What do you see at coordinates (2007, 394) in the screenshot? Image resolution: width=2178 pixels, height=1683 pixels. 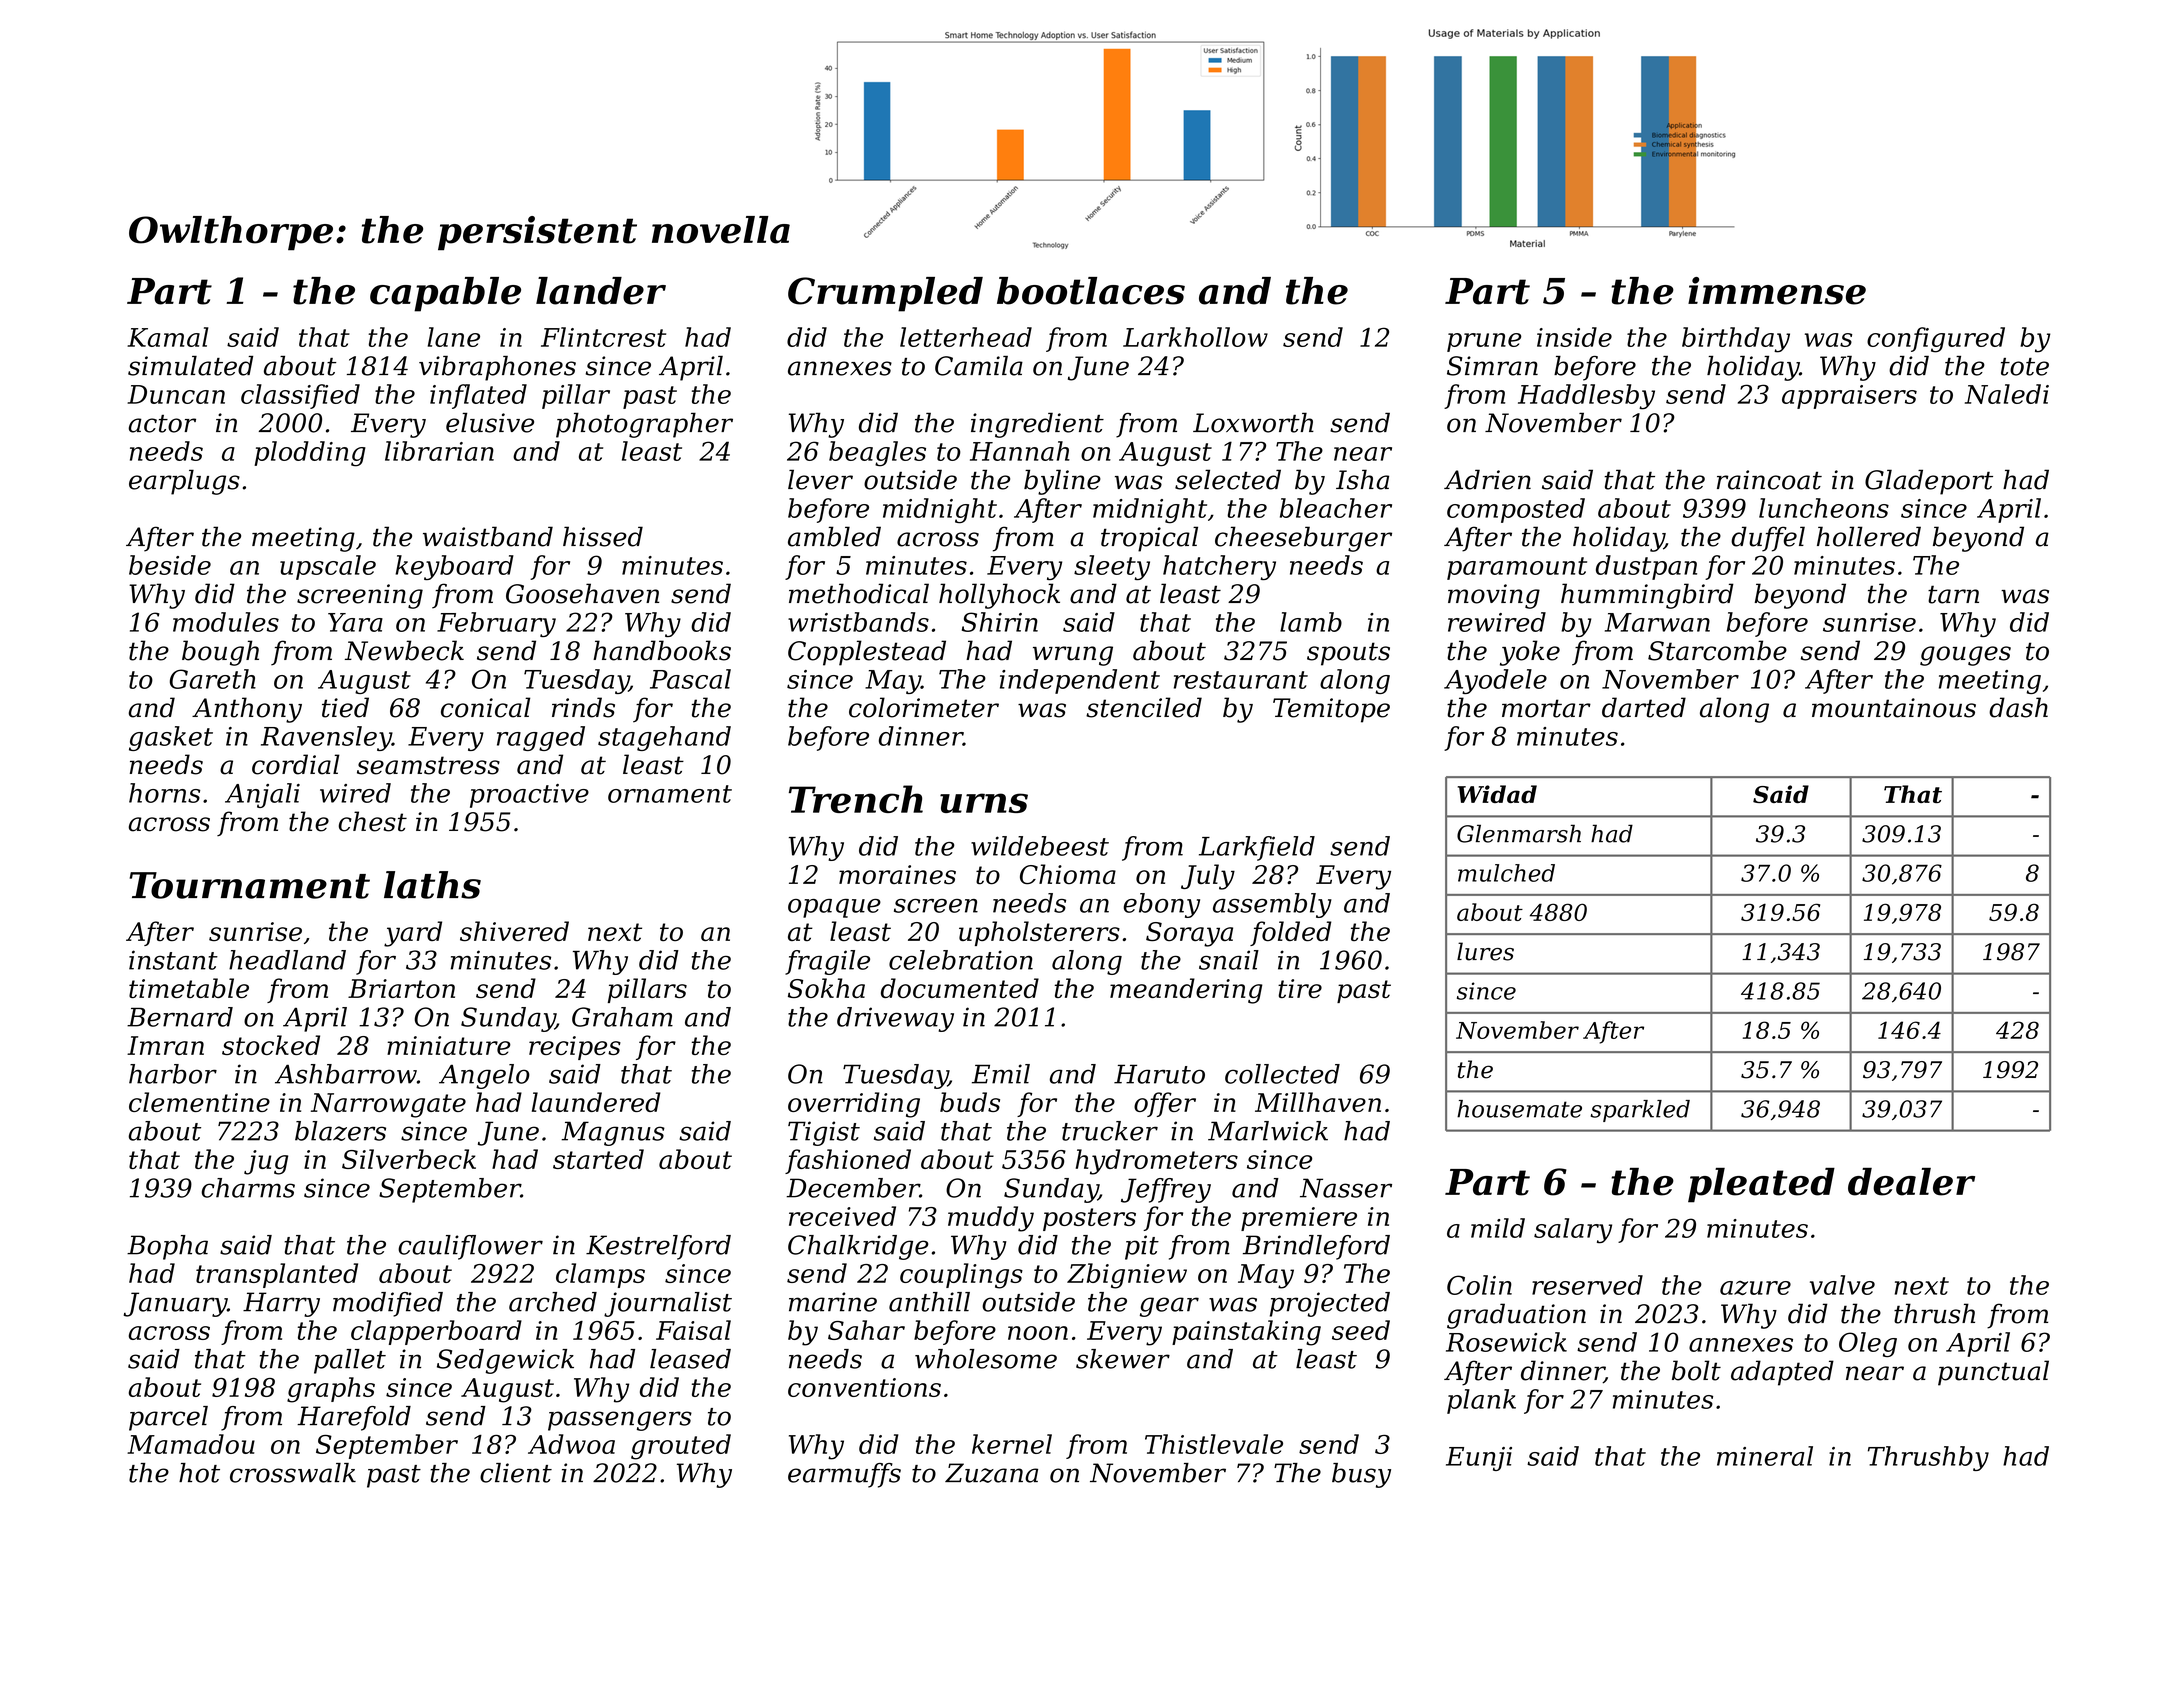 I see `Naledi` at bounding box center [2007, 394].
